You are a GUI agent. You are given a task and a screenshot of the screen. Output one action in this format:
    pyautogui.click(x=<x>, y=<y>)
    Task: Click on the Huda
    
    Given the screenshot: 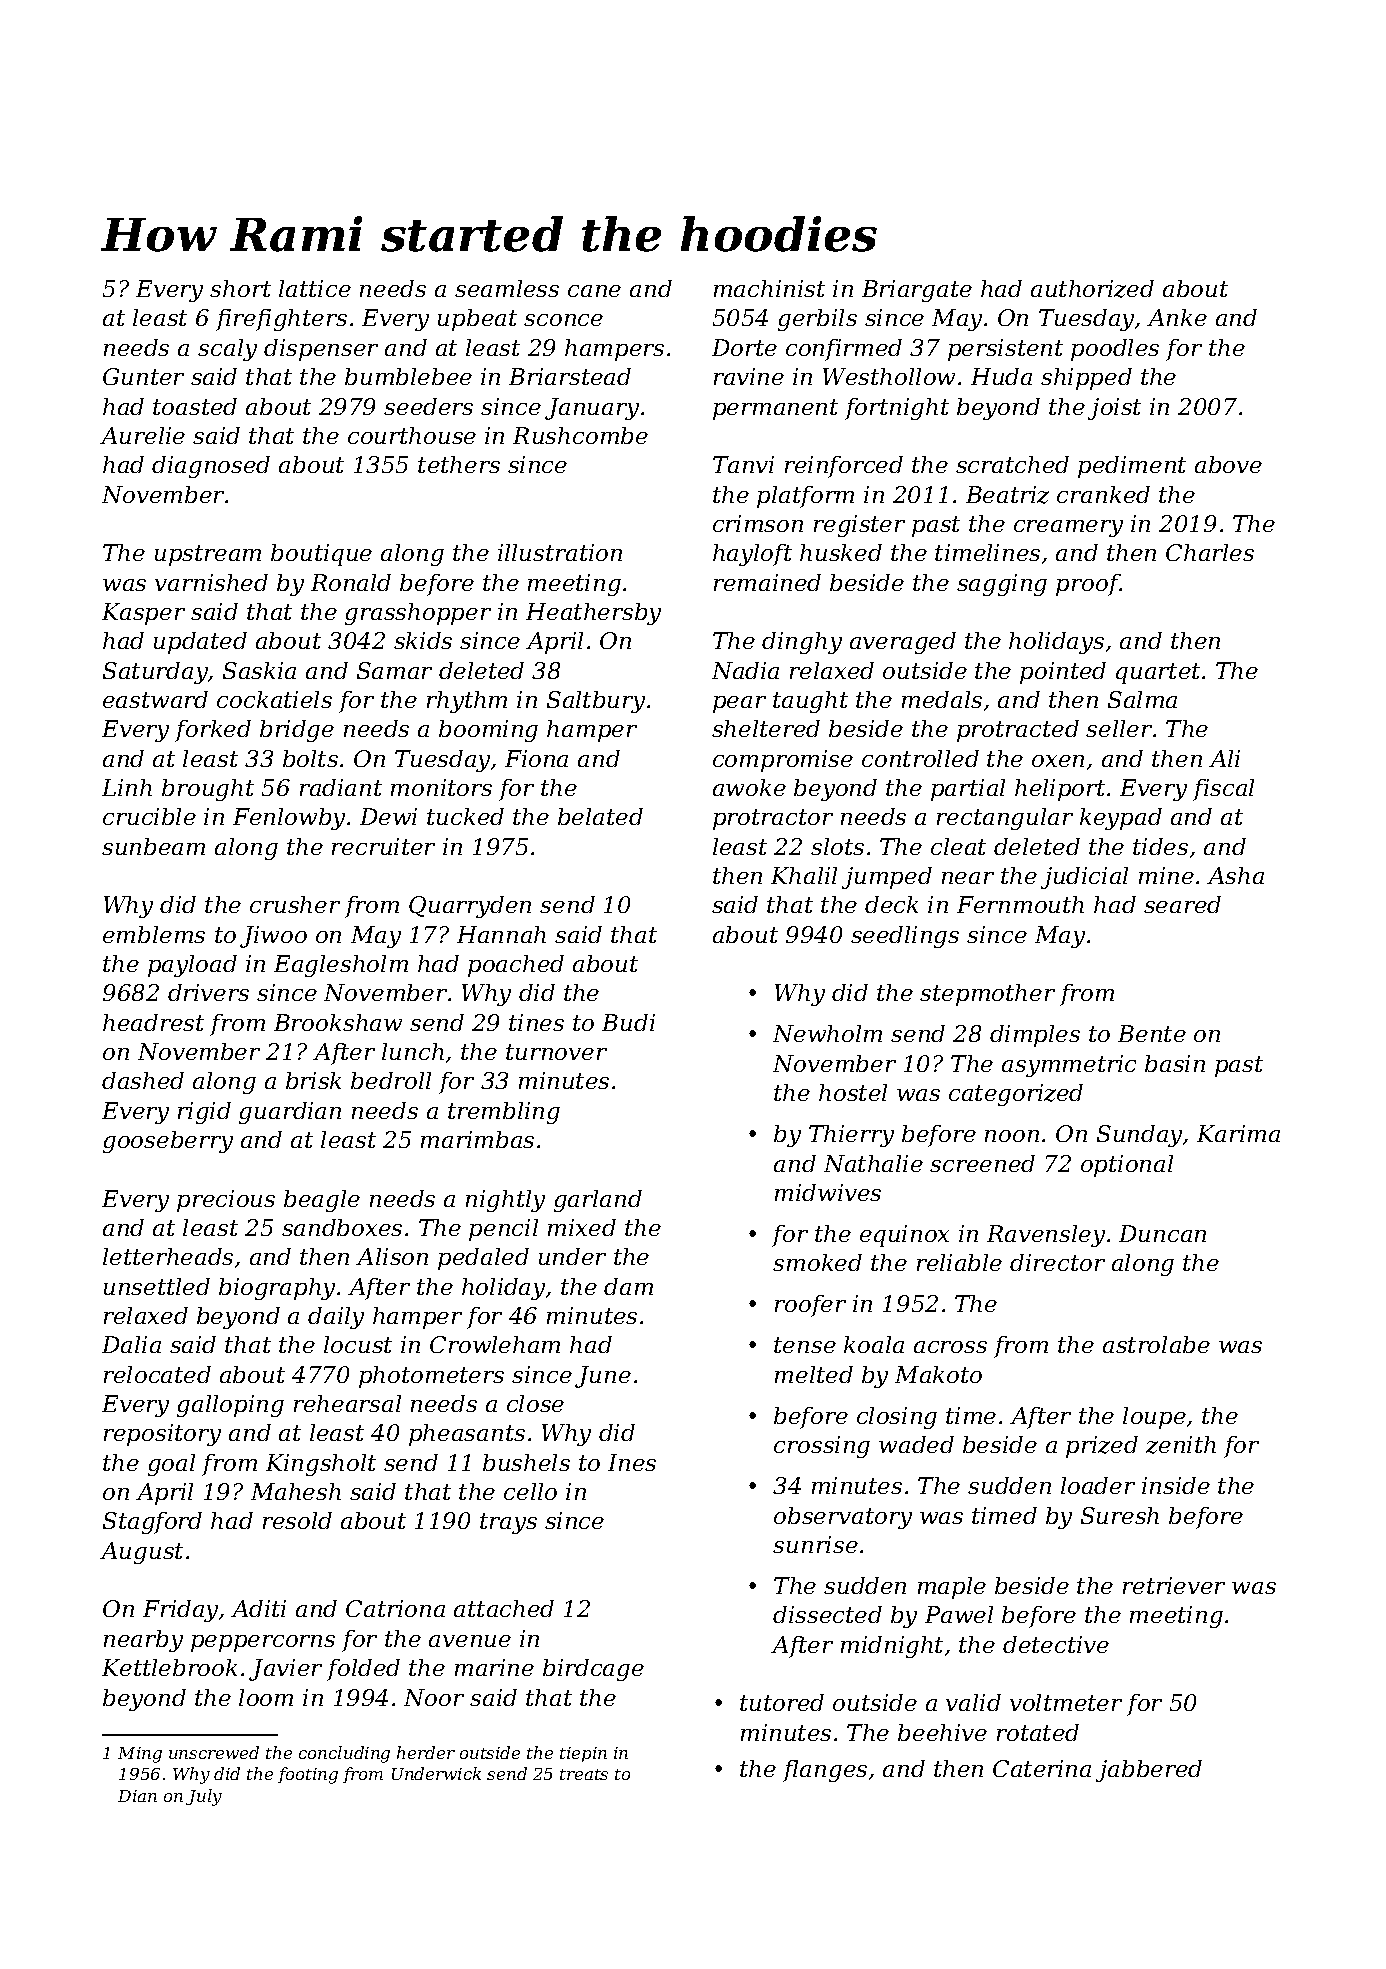 What is the action you would take?
    pyautogui.click(x=1001, y=376)
